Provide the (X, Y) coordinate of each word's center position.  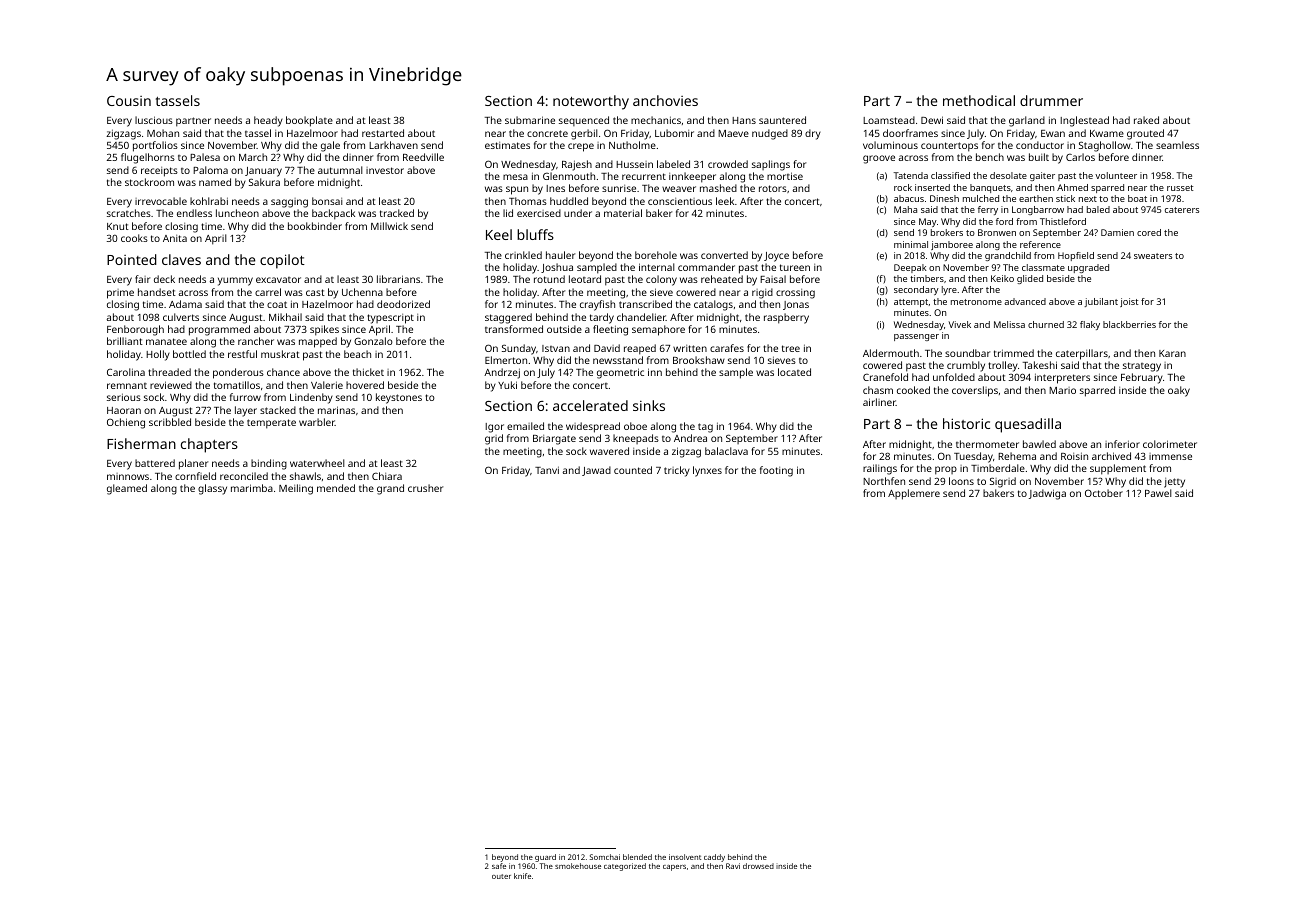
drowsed (758, 866)
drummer (1051, 100)
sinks (649, 405)
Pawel (1158, 493)
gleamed (127, 489)
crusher (425, 488)
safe (499, 866)
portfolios (155, 146)
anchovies (665, 100)
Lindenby (311, 398)
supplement (1118, 469)
